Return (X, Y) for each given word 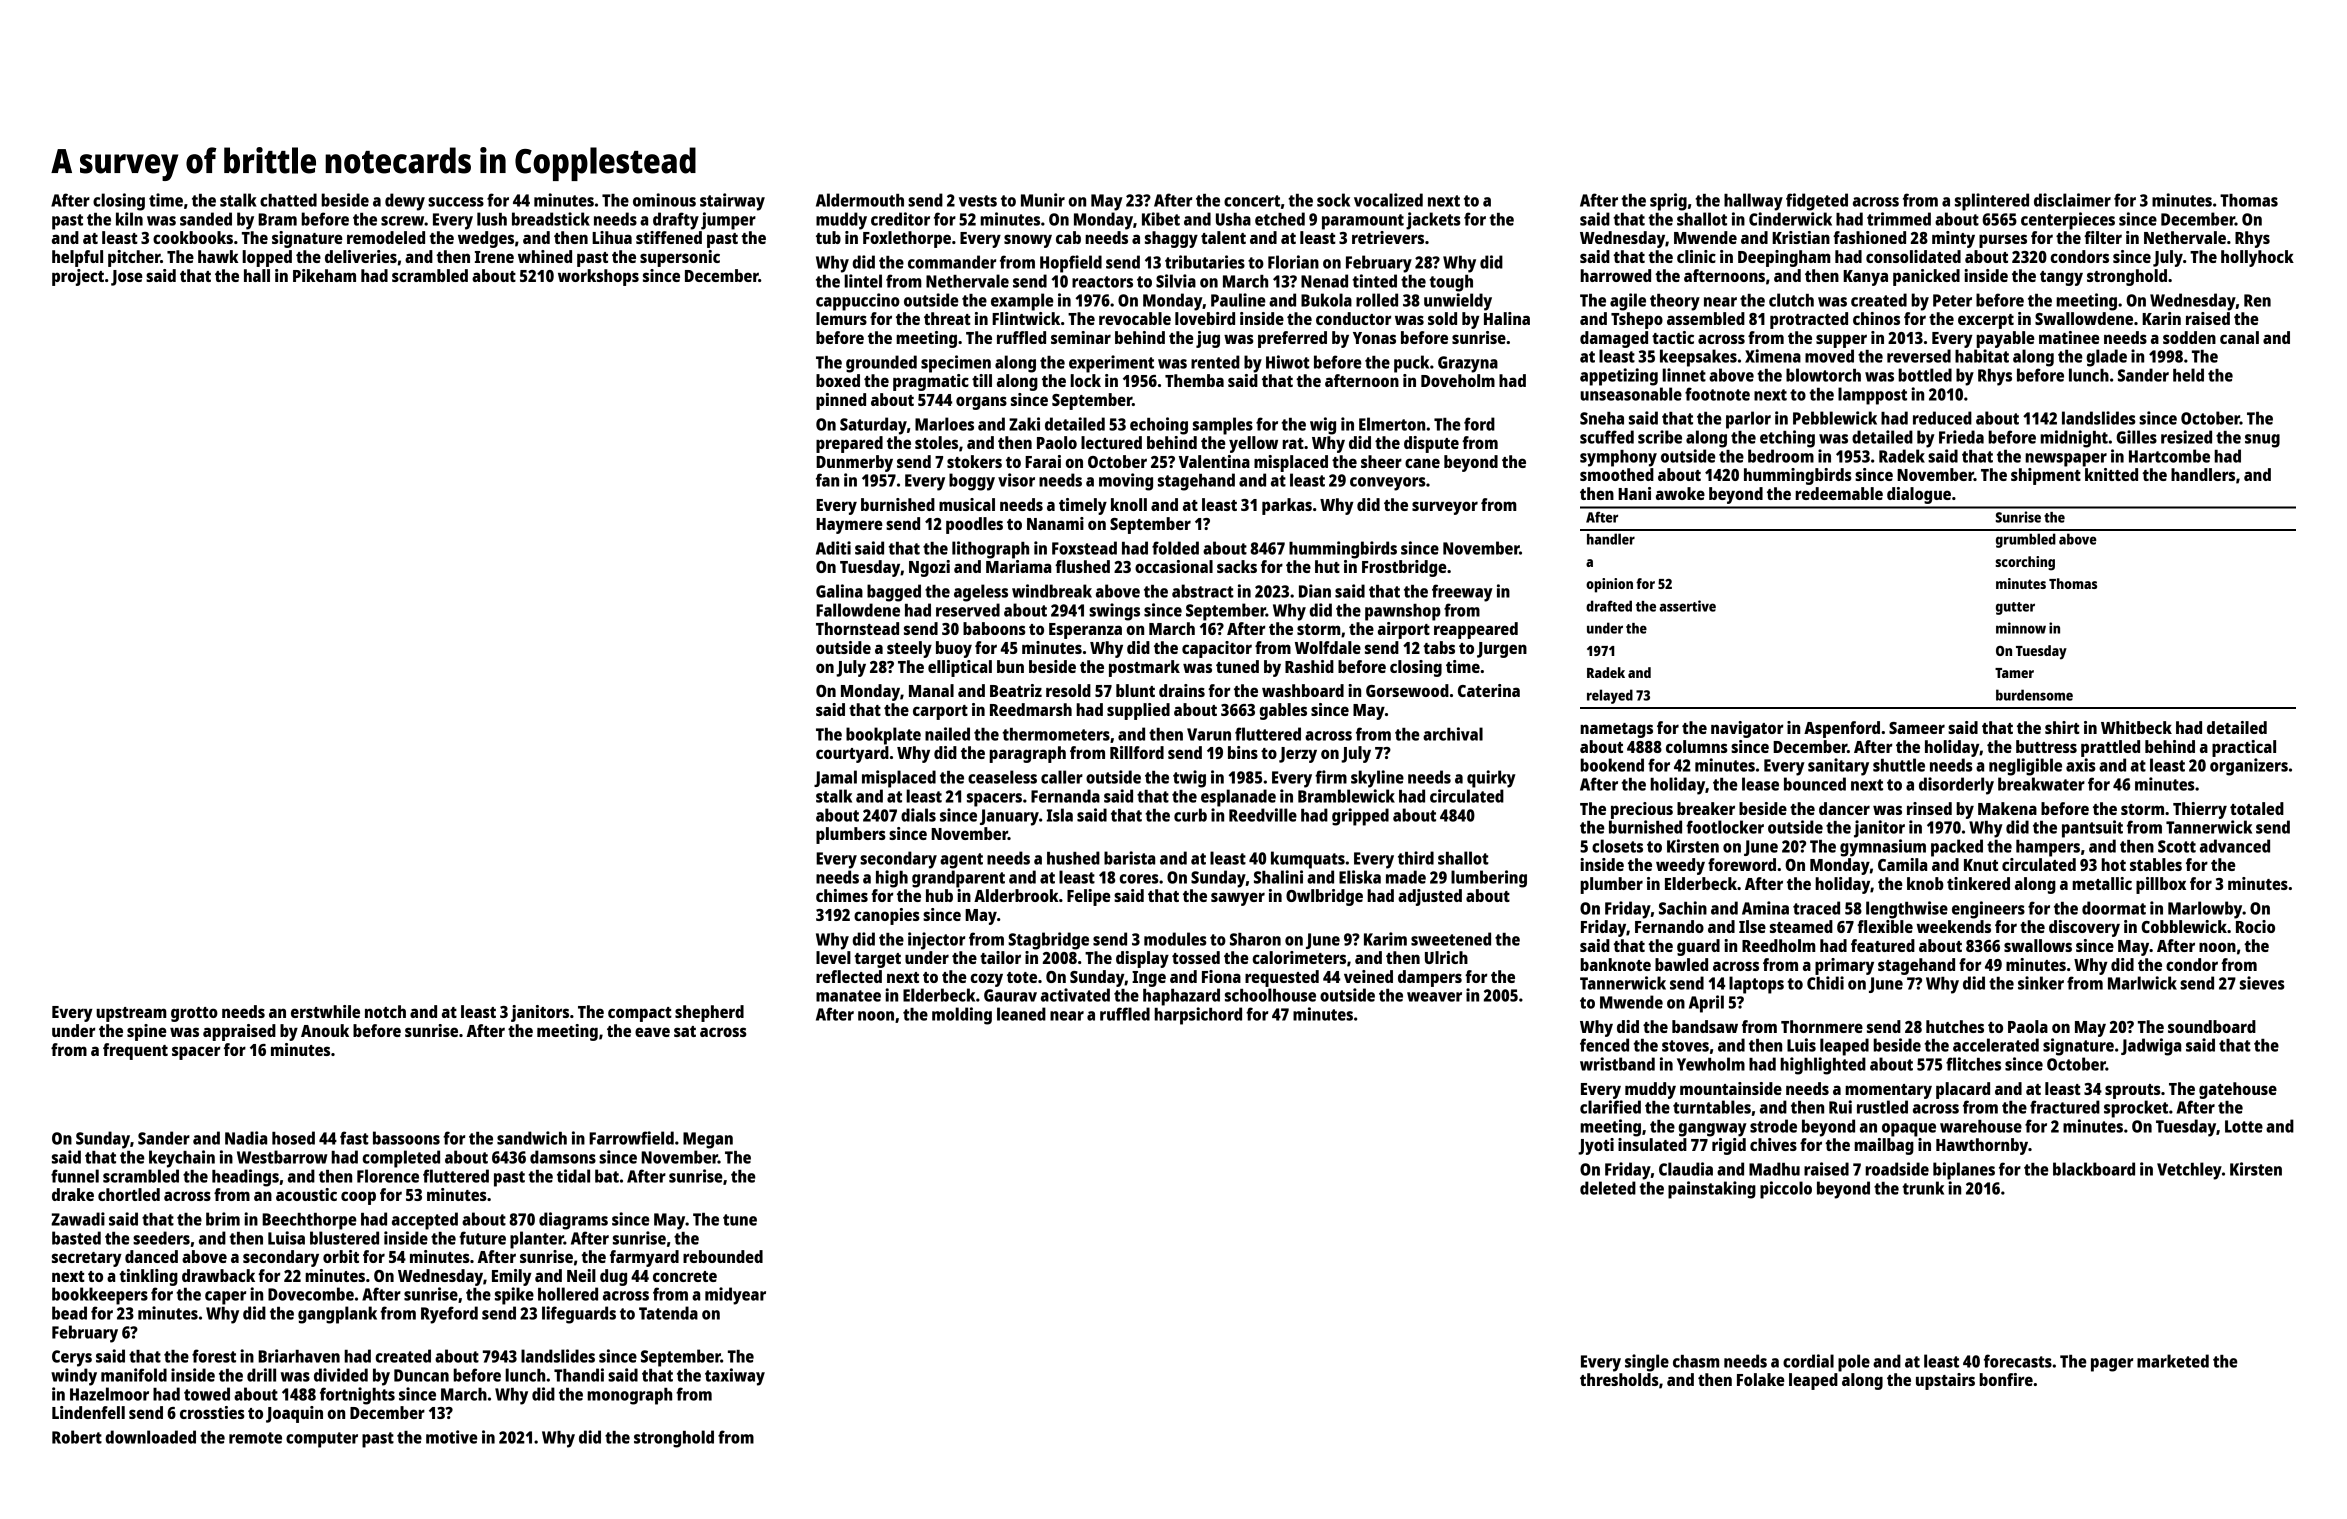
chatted (288, 200)
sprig (1668, 202)
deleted (1608, 1188)
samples (1223, 426)
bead (69, 1313)
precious (1642, 810)
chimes (842, 895)
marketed (2173, 1361)
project (78, 277)
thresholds (1619, 1379)
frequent (135, 1051)
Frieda (1961, 437)
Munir (1043, 200)
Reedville (1263, 815)
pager (2112, 1365)
